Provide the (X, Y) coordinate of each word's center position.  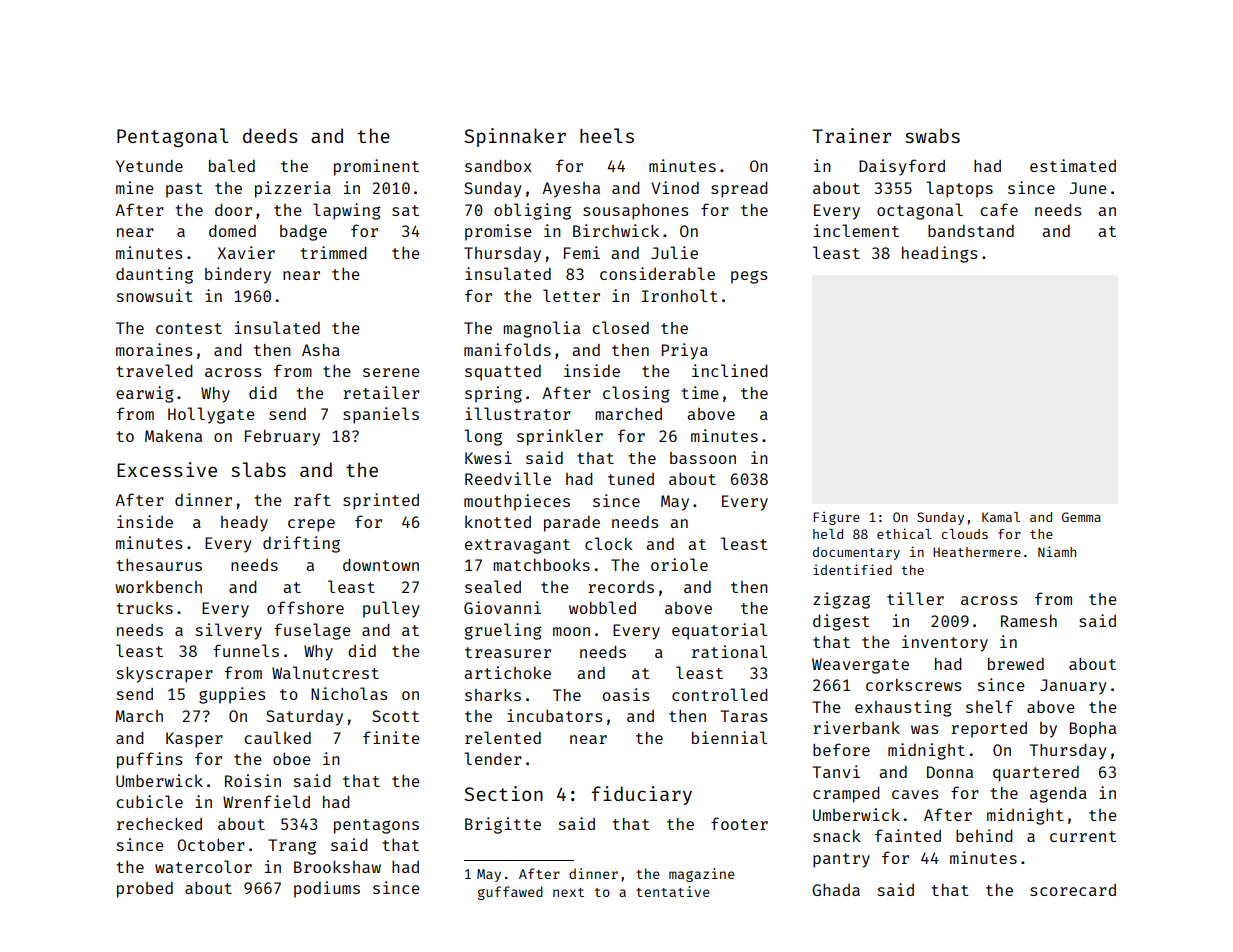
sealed (493, 586)
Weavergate (860, 666)
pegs (749, 277)
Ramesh (1029, 621)
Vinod (675, 187)
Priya (685, 351)
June (1088, 188)
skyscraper (165, 674)
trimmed (333, 252)
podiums (327, 889)
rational (729, 651)
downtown (381, 565)
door (233, 210)
